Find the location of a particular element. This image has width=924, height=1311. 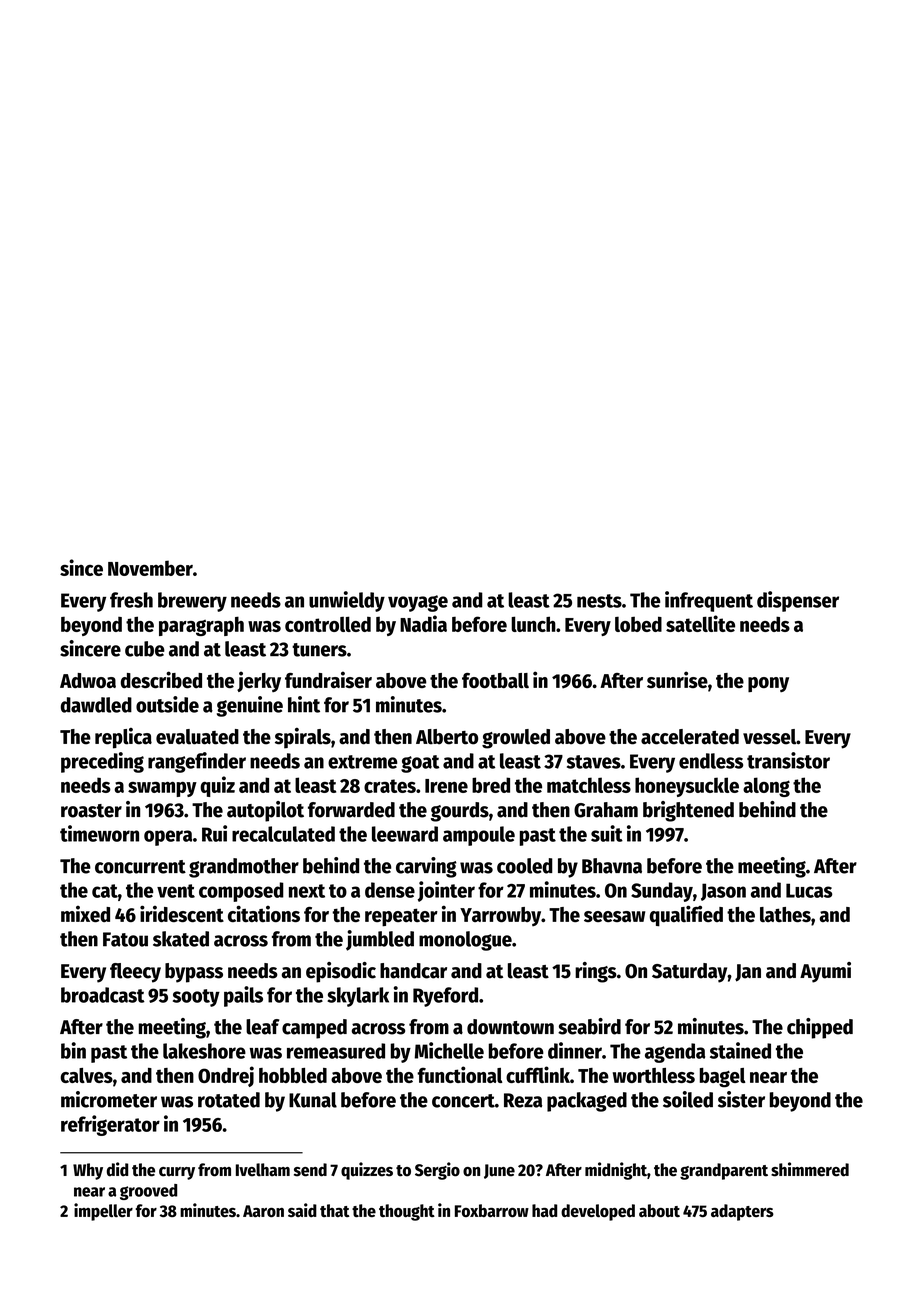

curry is located at coordinates (177, 1173).
